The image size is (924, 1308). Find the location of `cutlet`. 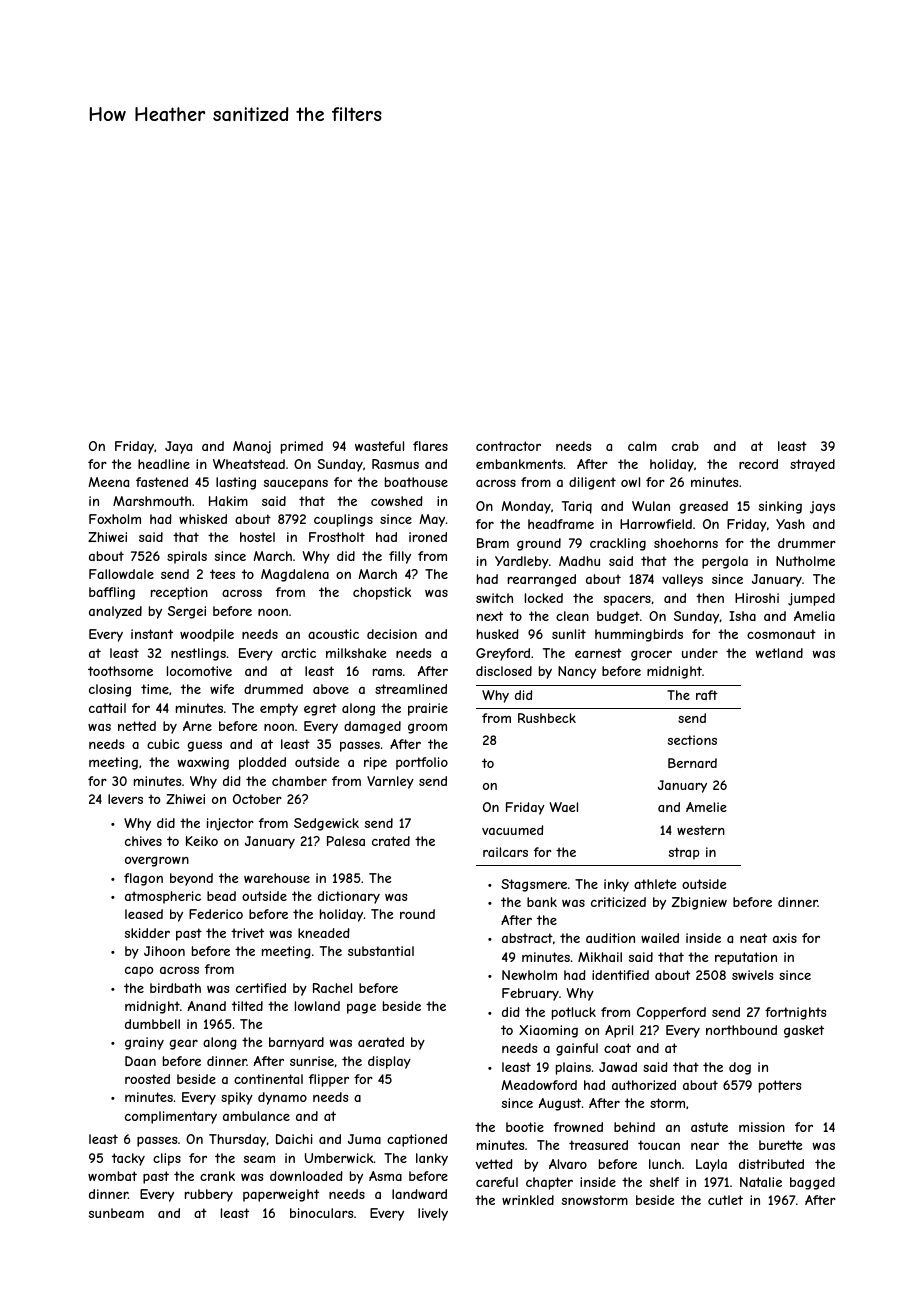

cutlet is located at coordinates (725, 1200).
